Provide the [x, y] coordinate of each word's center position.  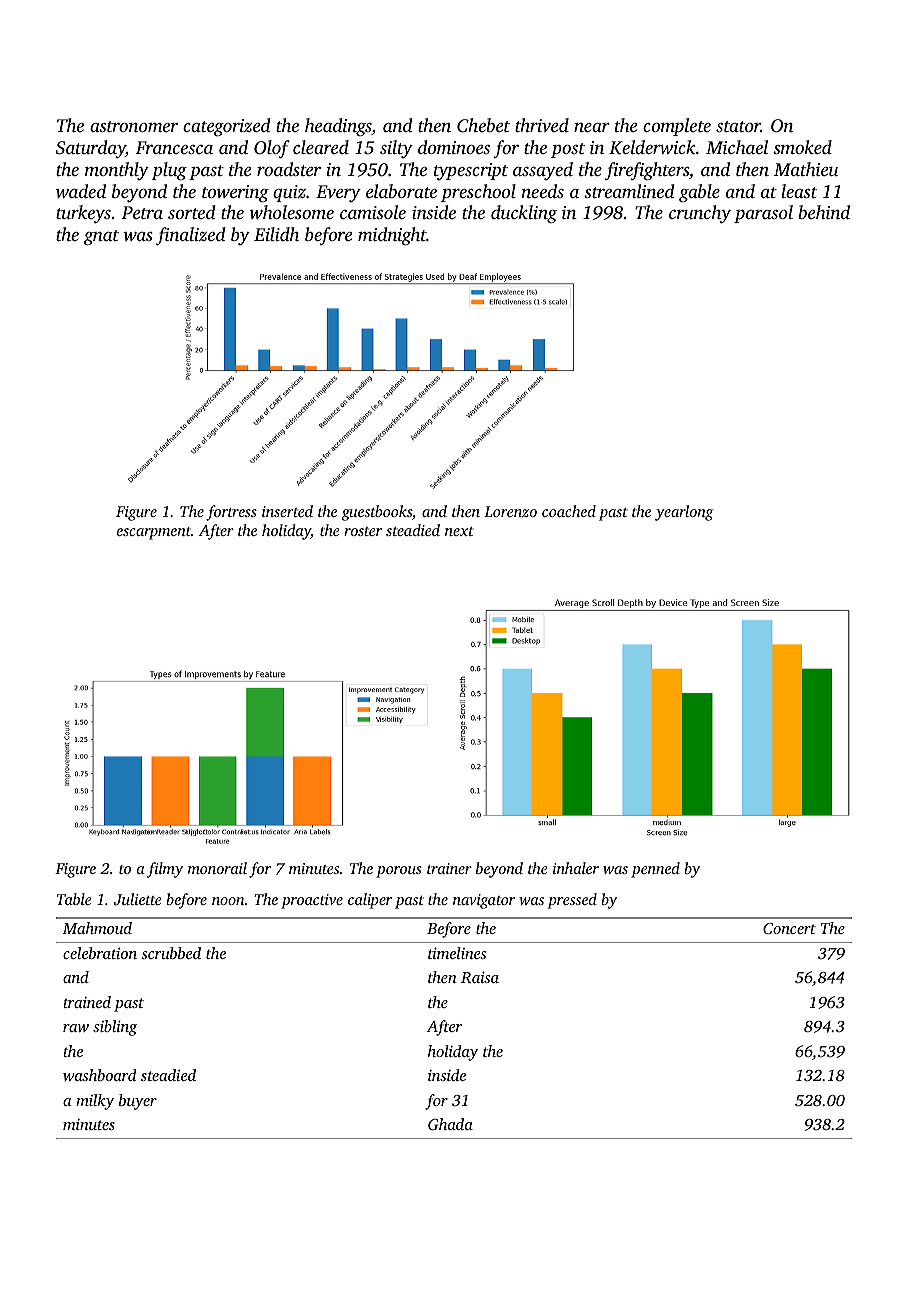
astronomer [134, 126]
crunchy [700, 214]
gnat [101, 238]
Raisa [480, 977]
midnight [392, 236]
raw [76, 1028]
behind [824, 212]
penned [655, 870]
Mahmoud [97, 928]
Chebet [483, 125]
